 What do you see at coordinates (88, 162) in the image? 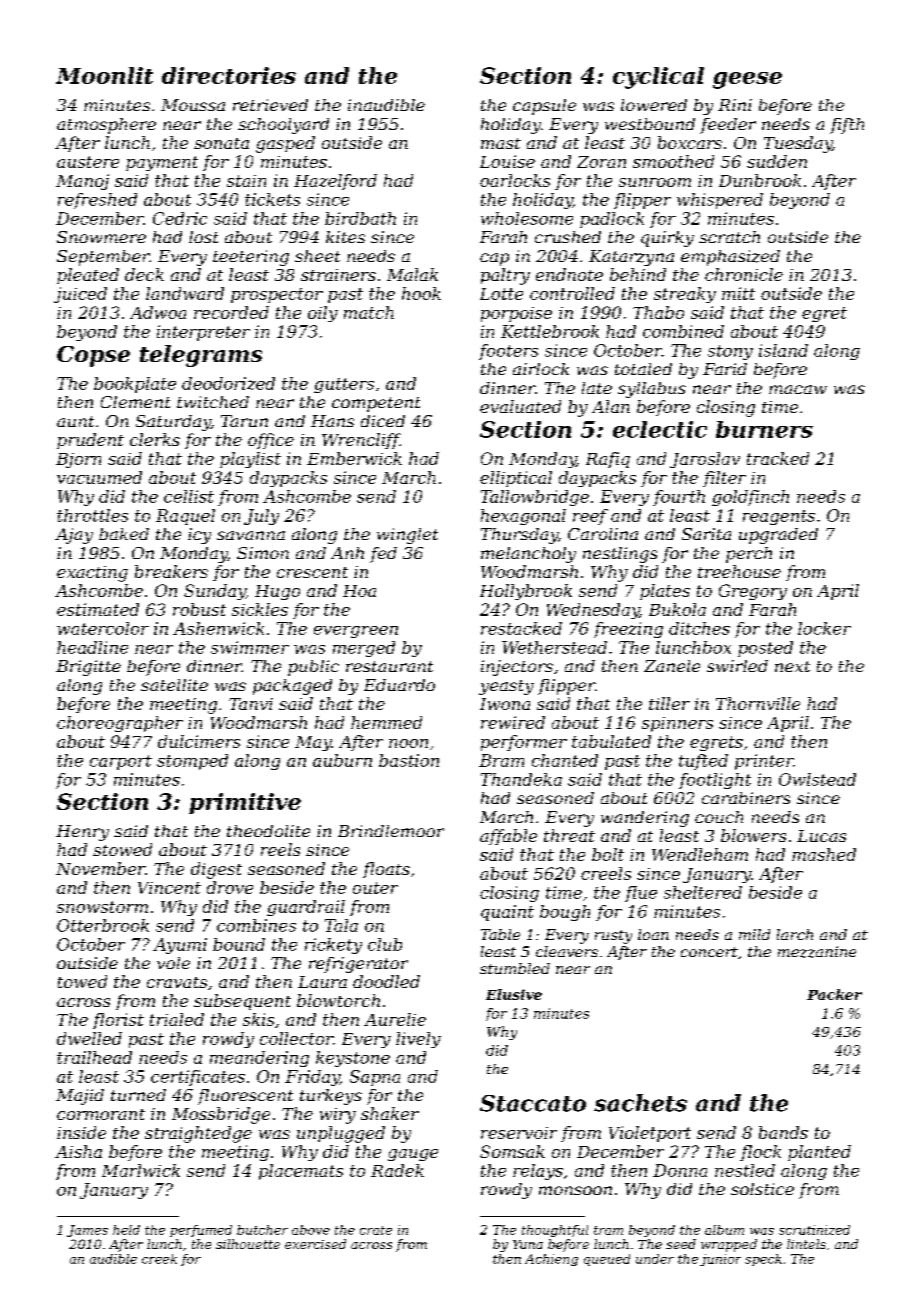
I see `austere` at bounding box center [88, 162].
